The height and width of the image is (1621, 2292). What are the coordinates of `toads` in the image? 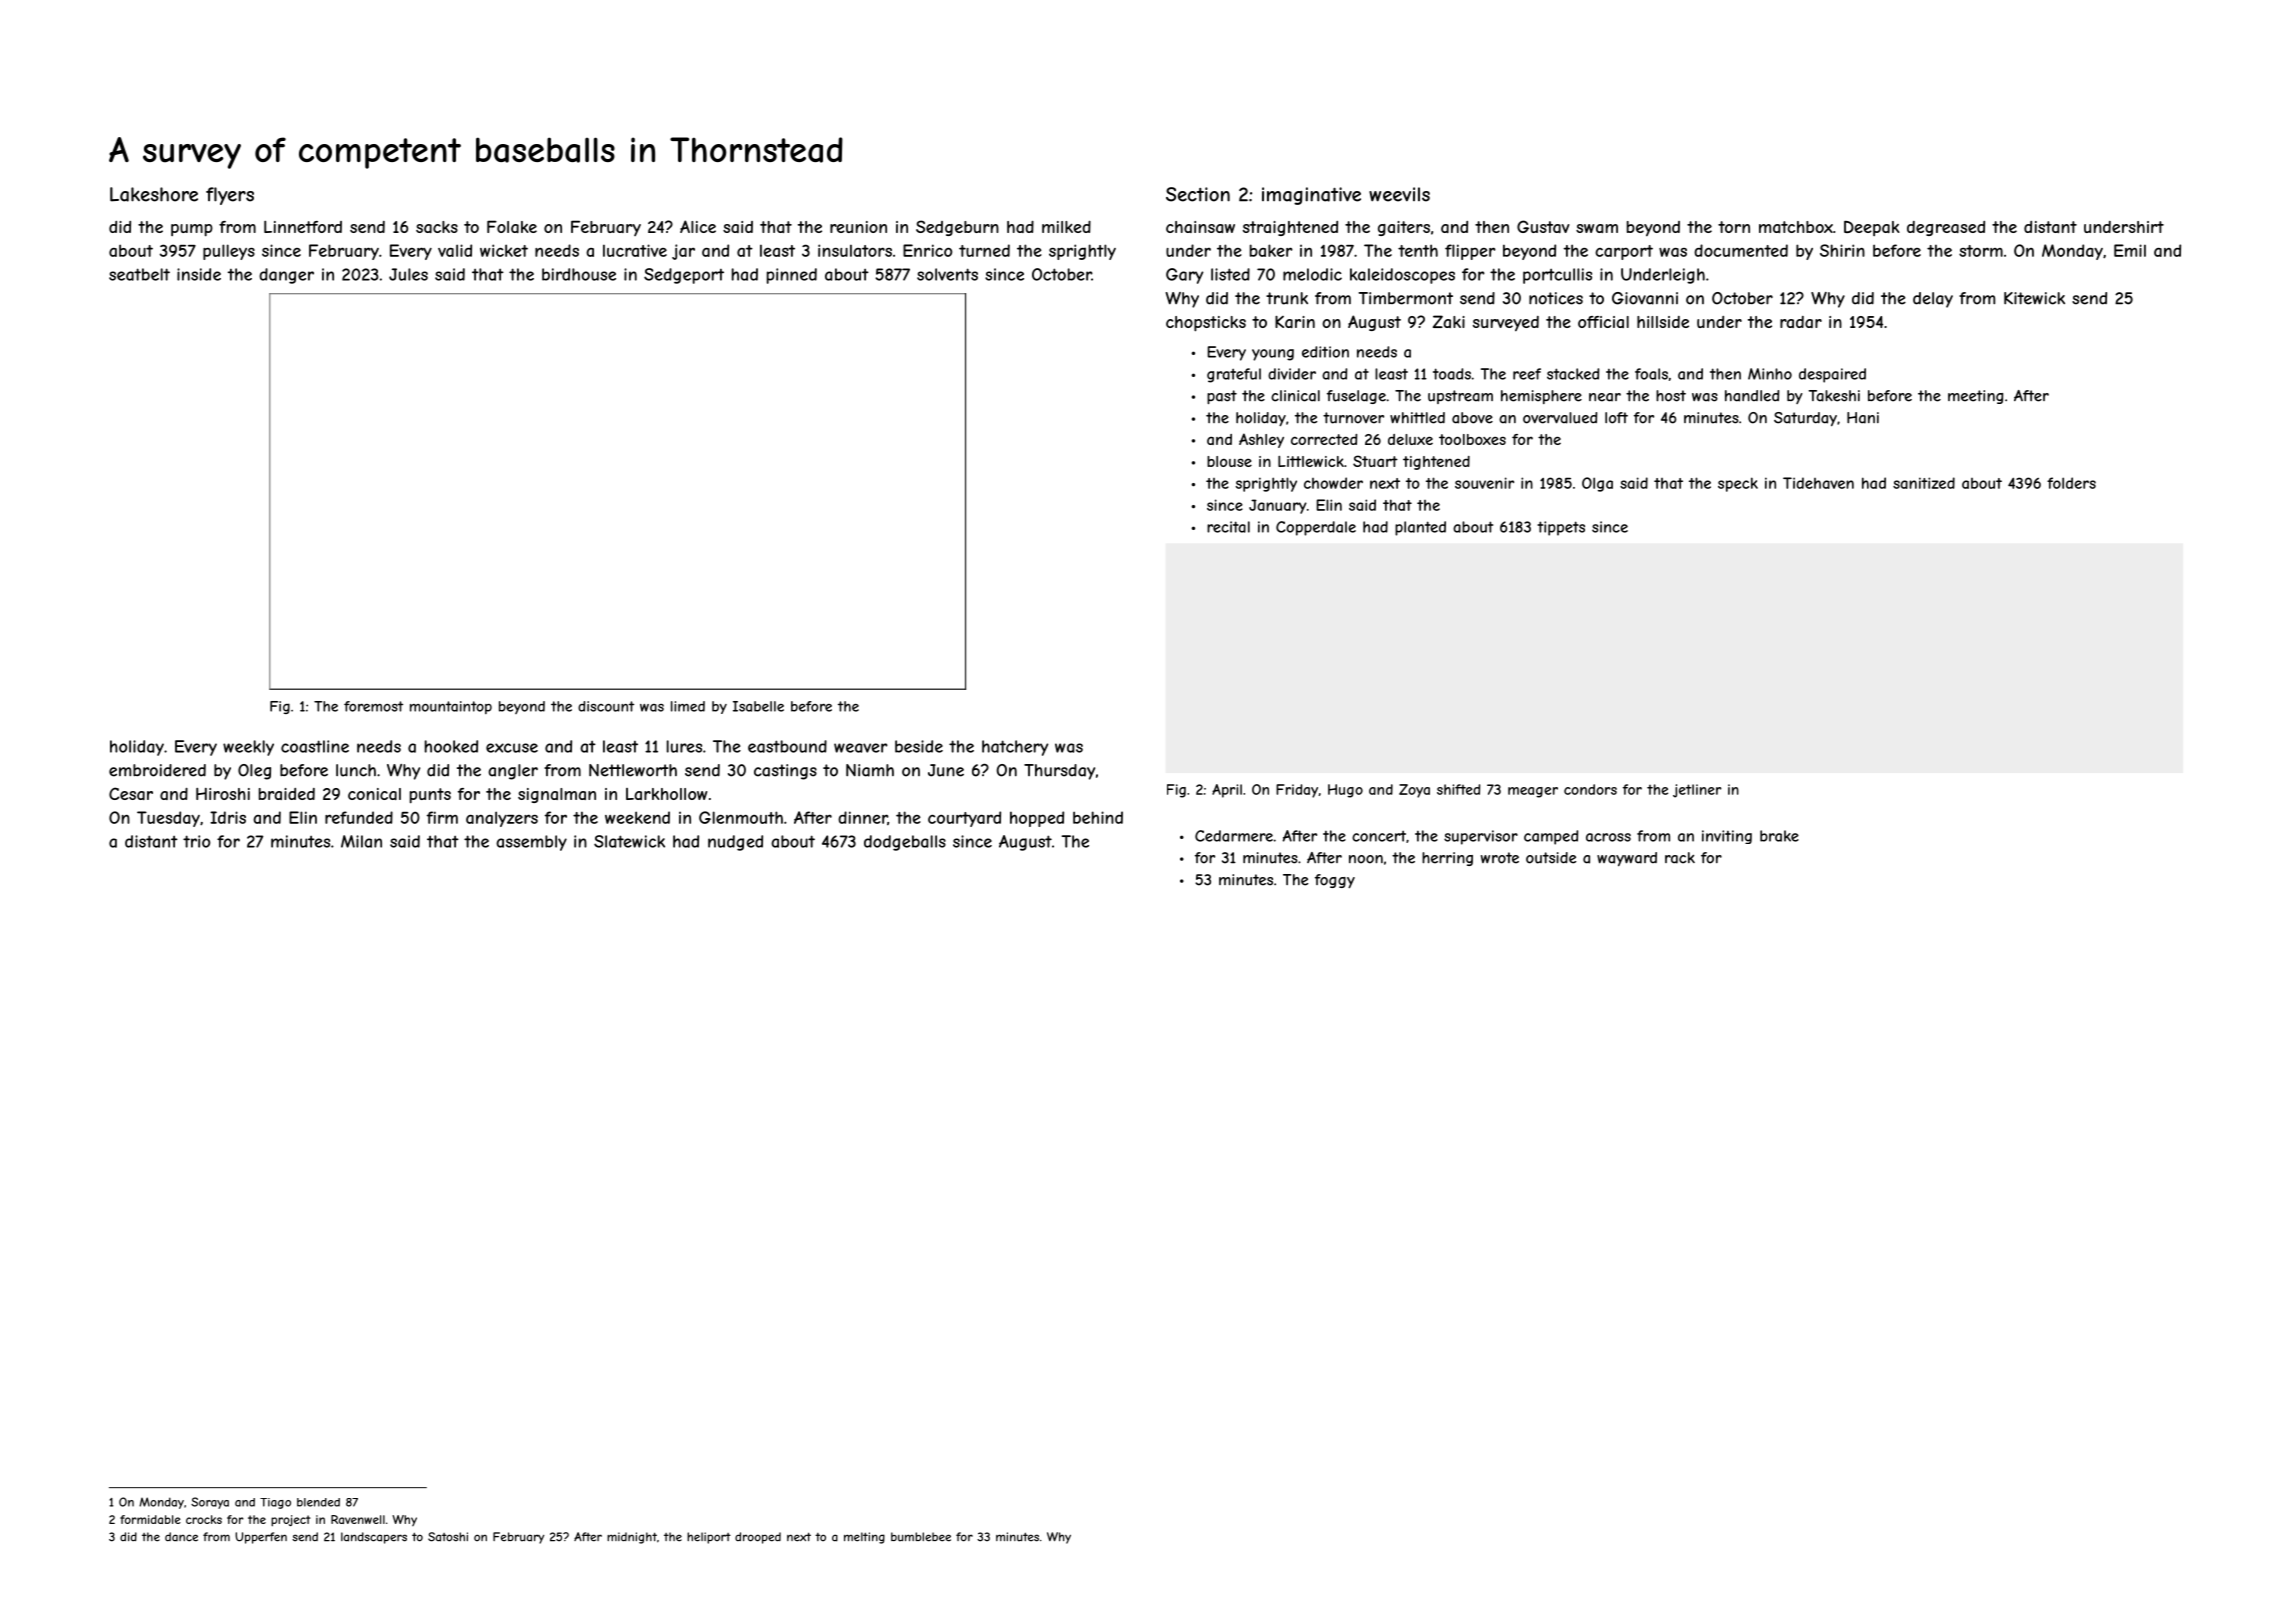 It's located at (1452, 374).
